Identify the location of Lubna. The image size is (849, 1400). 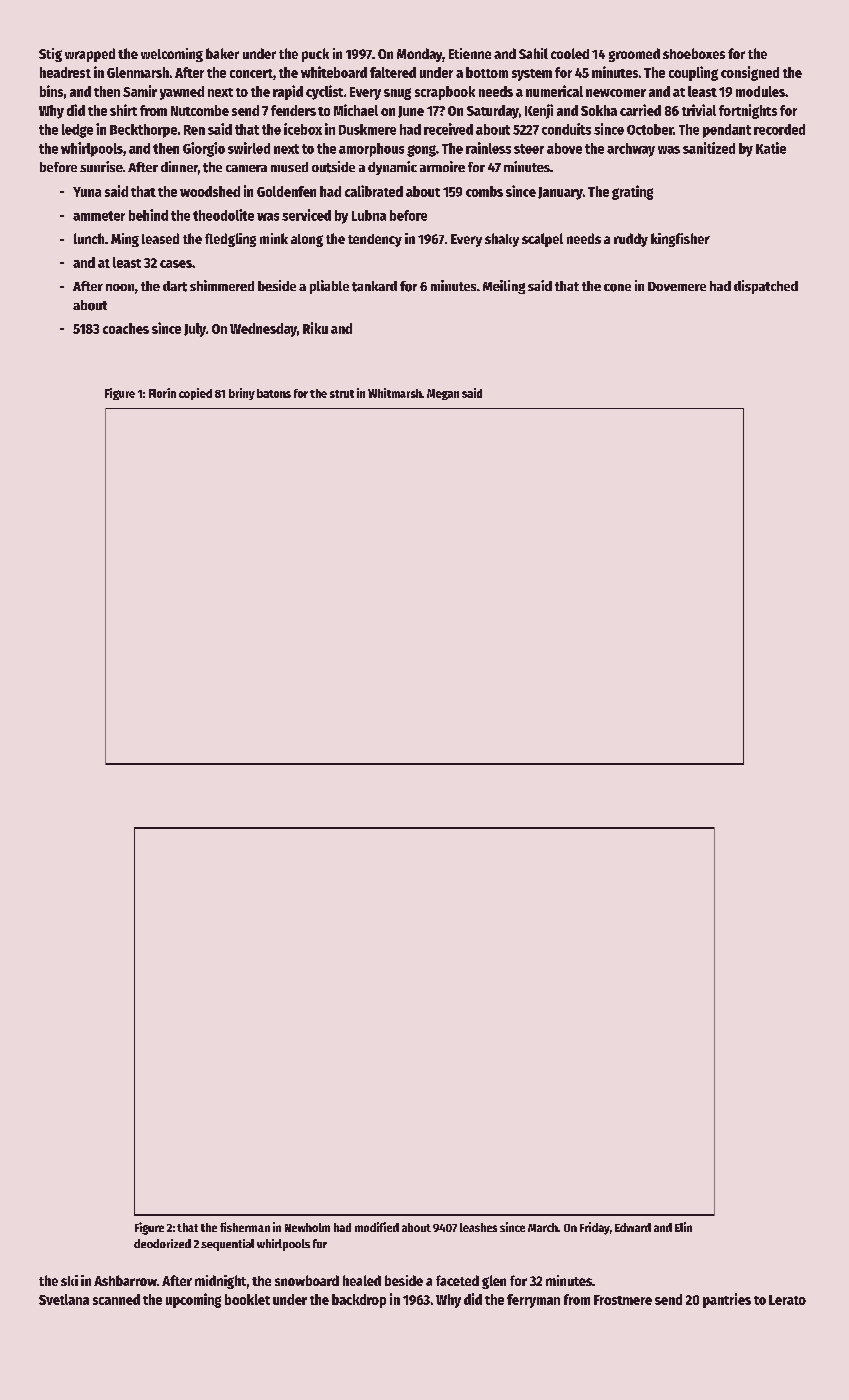
(369, 215).
